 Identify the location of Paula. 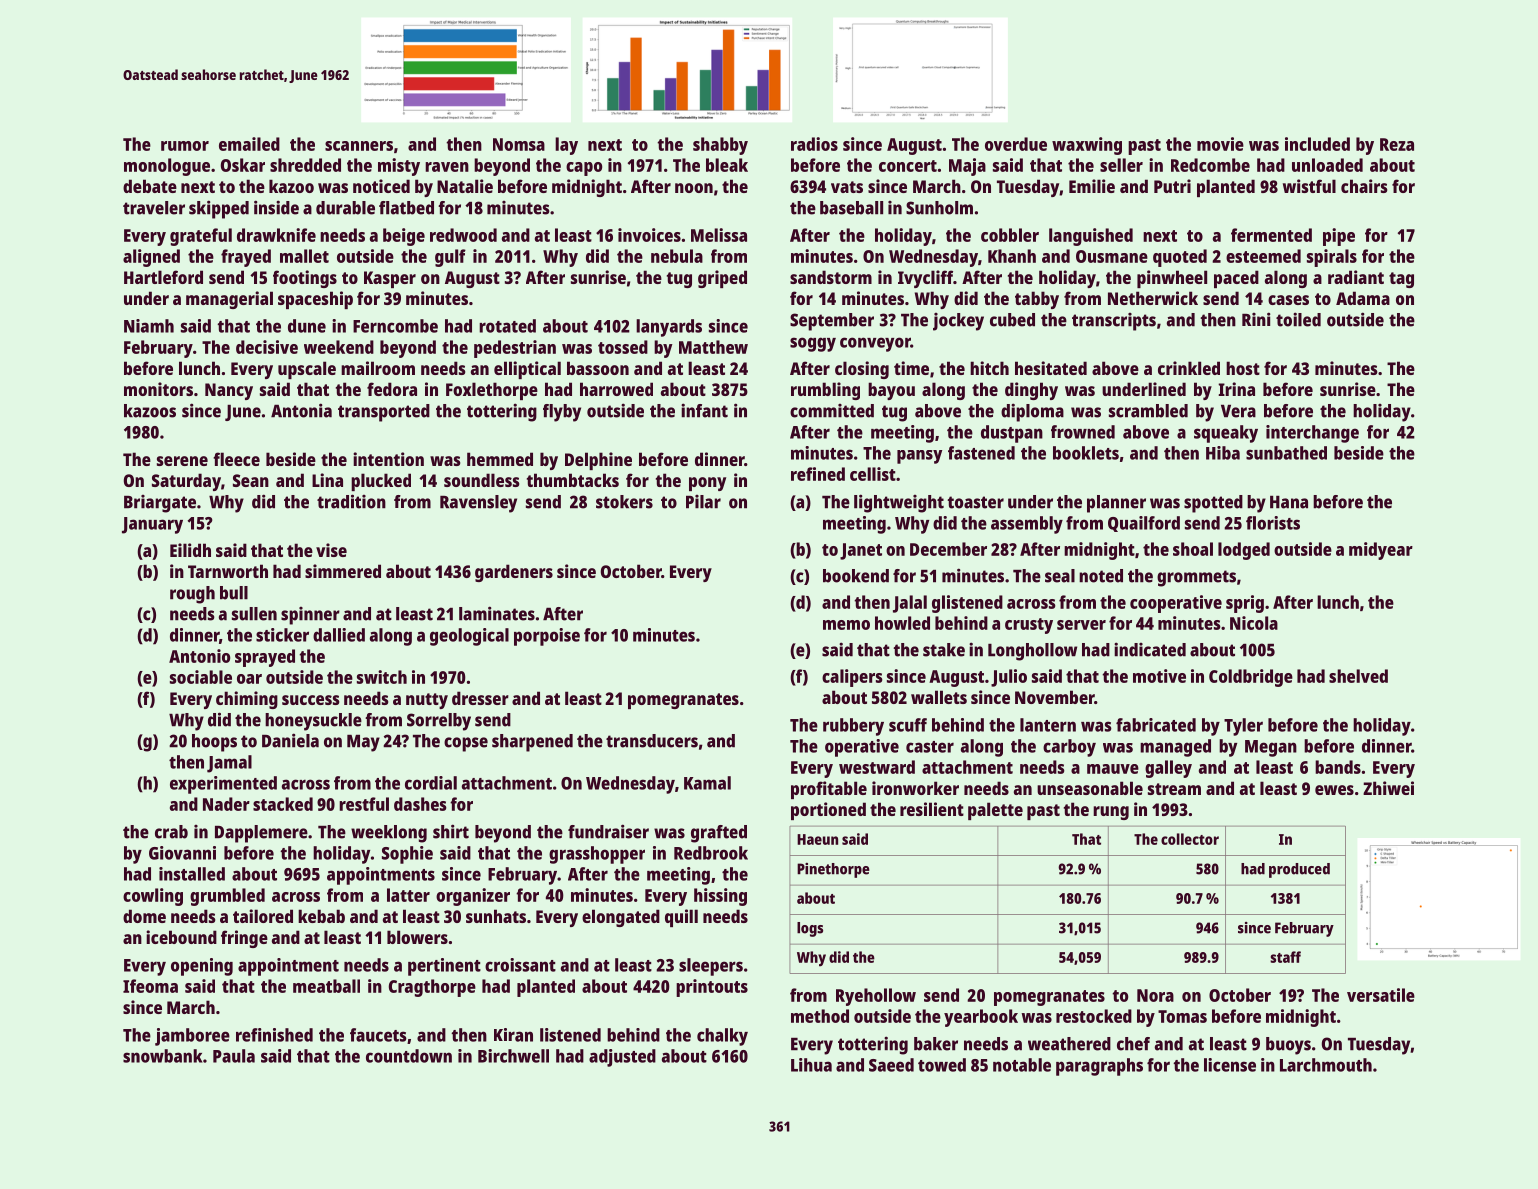
(234, 1056).
